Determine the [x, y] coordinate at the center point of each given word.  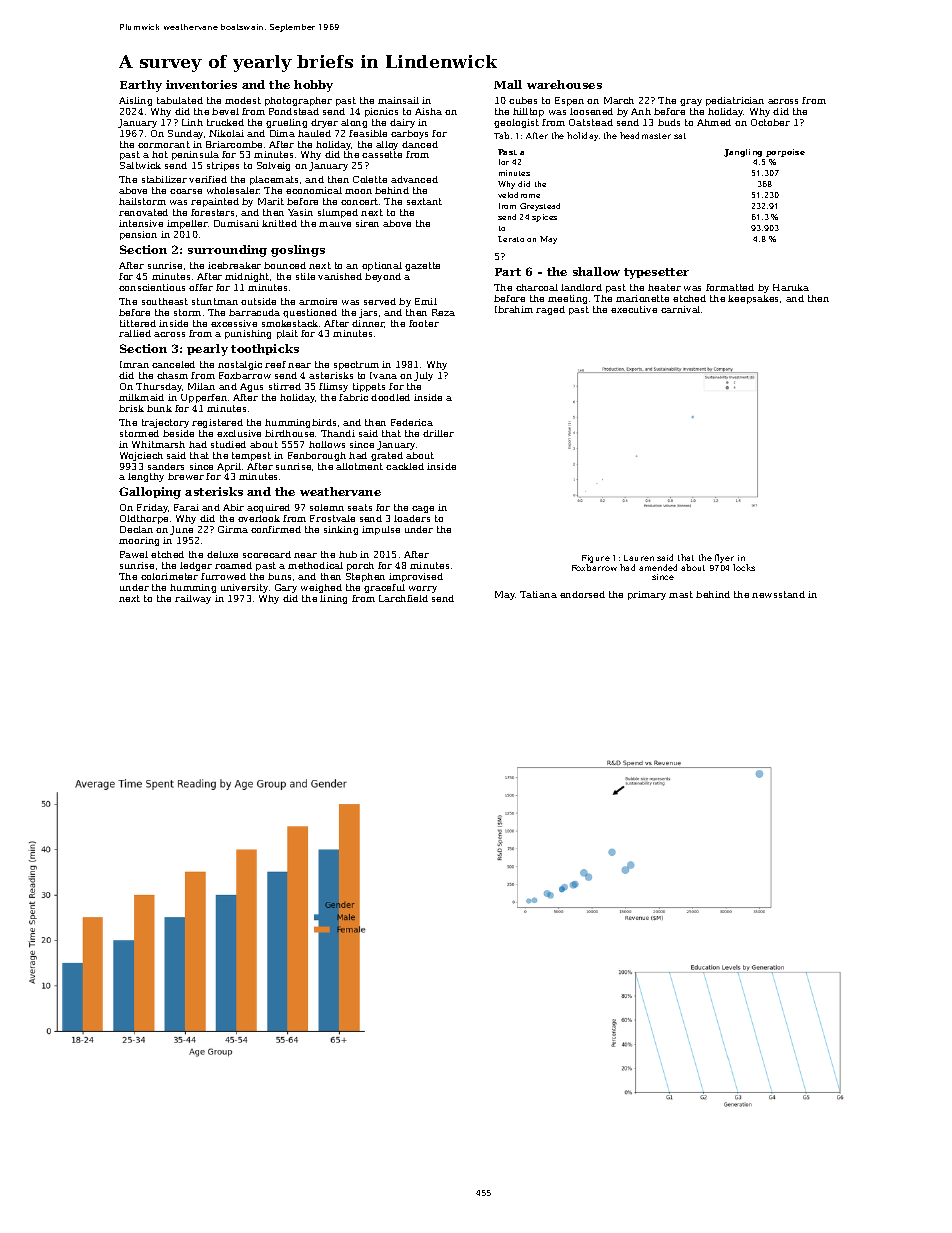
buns [279, 576]
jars [368, 313]
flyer [724, 558]
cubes [523, 100]
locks [744, 567]
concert [359, 201]
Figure [596, 559]
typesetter [656, 273]
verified [208, 179]
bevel [225, 111]
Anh [641, 111]
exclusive [239, 433]
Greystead [540, 207]
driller [438, 433]
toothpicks [265, 349]
